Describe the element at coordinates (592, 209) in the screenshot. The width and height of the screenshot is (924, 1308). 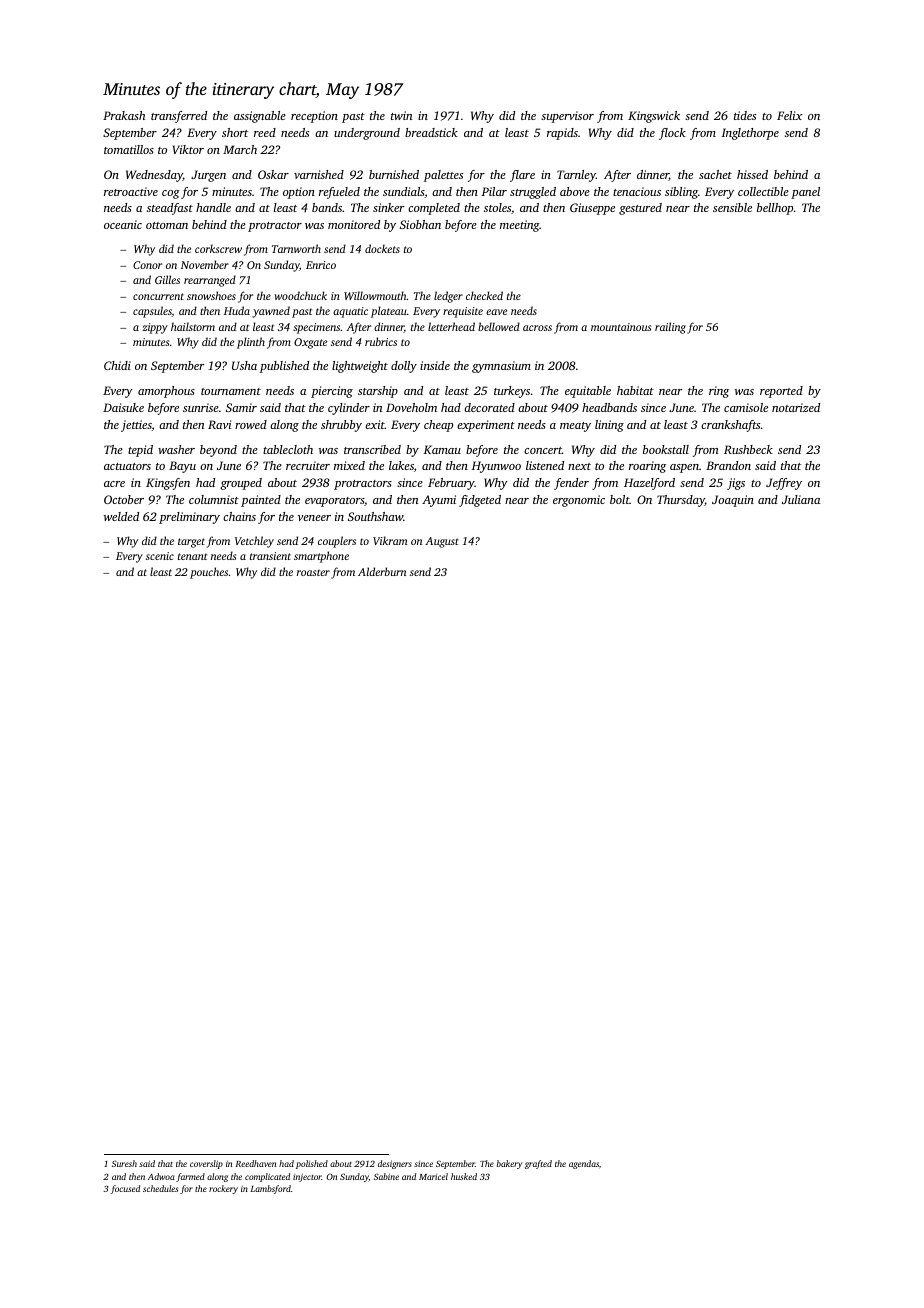
I see `Giuseppe` at that location.
